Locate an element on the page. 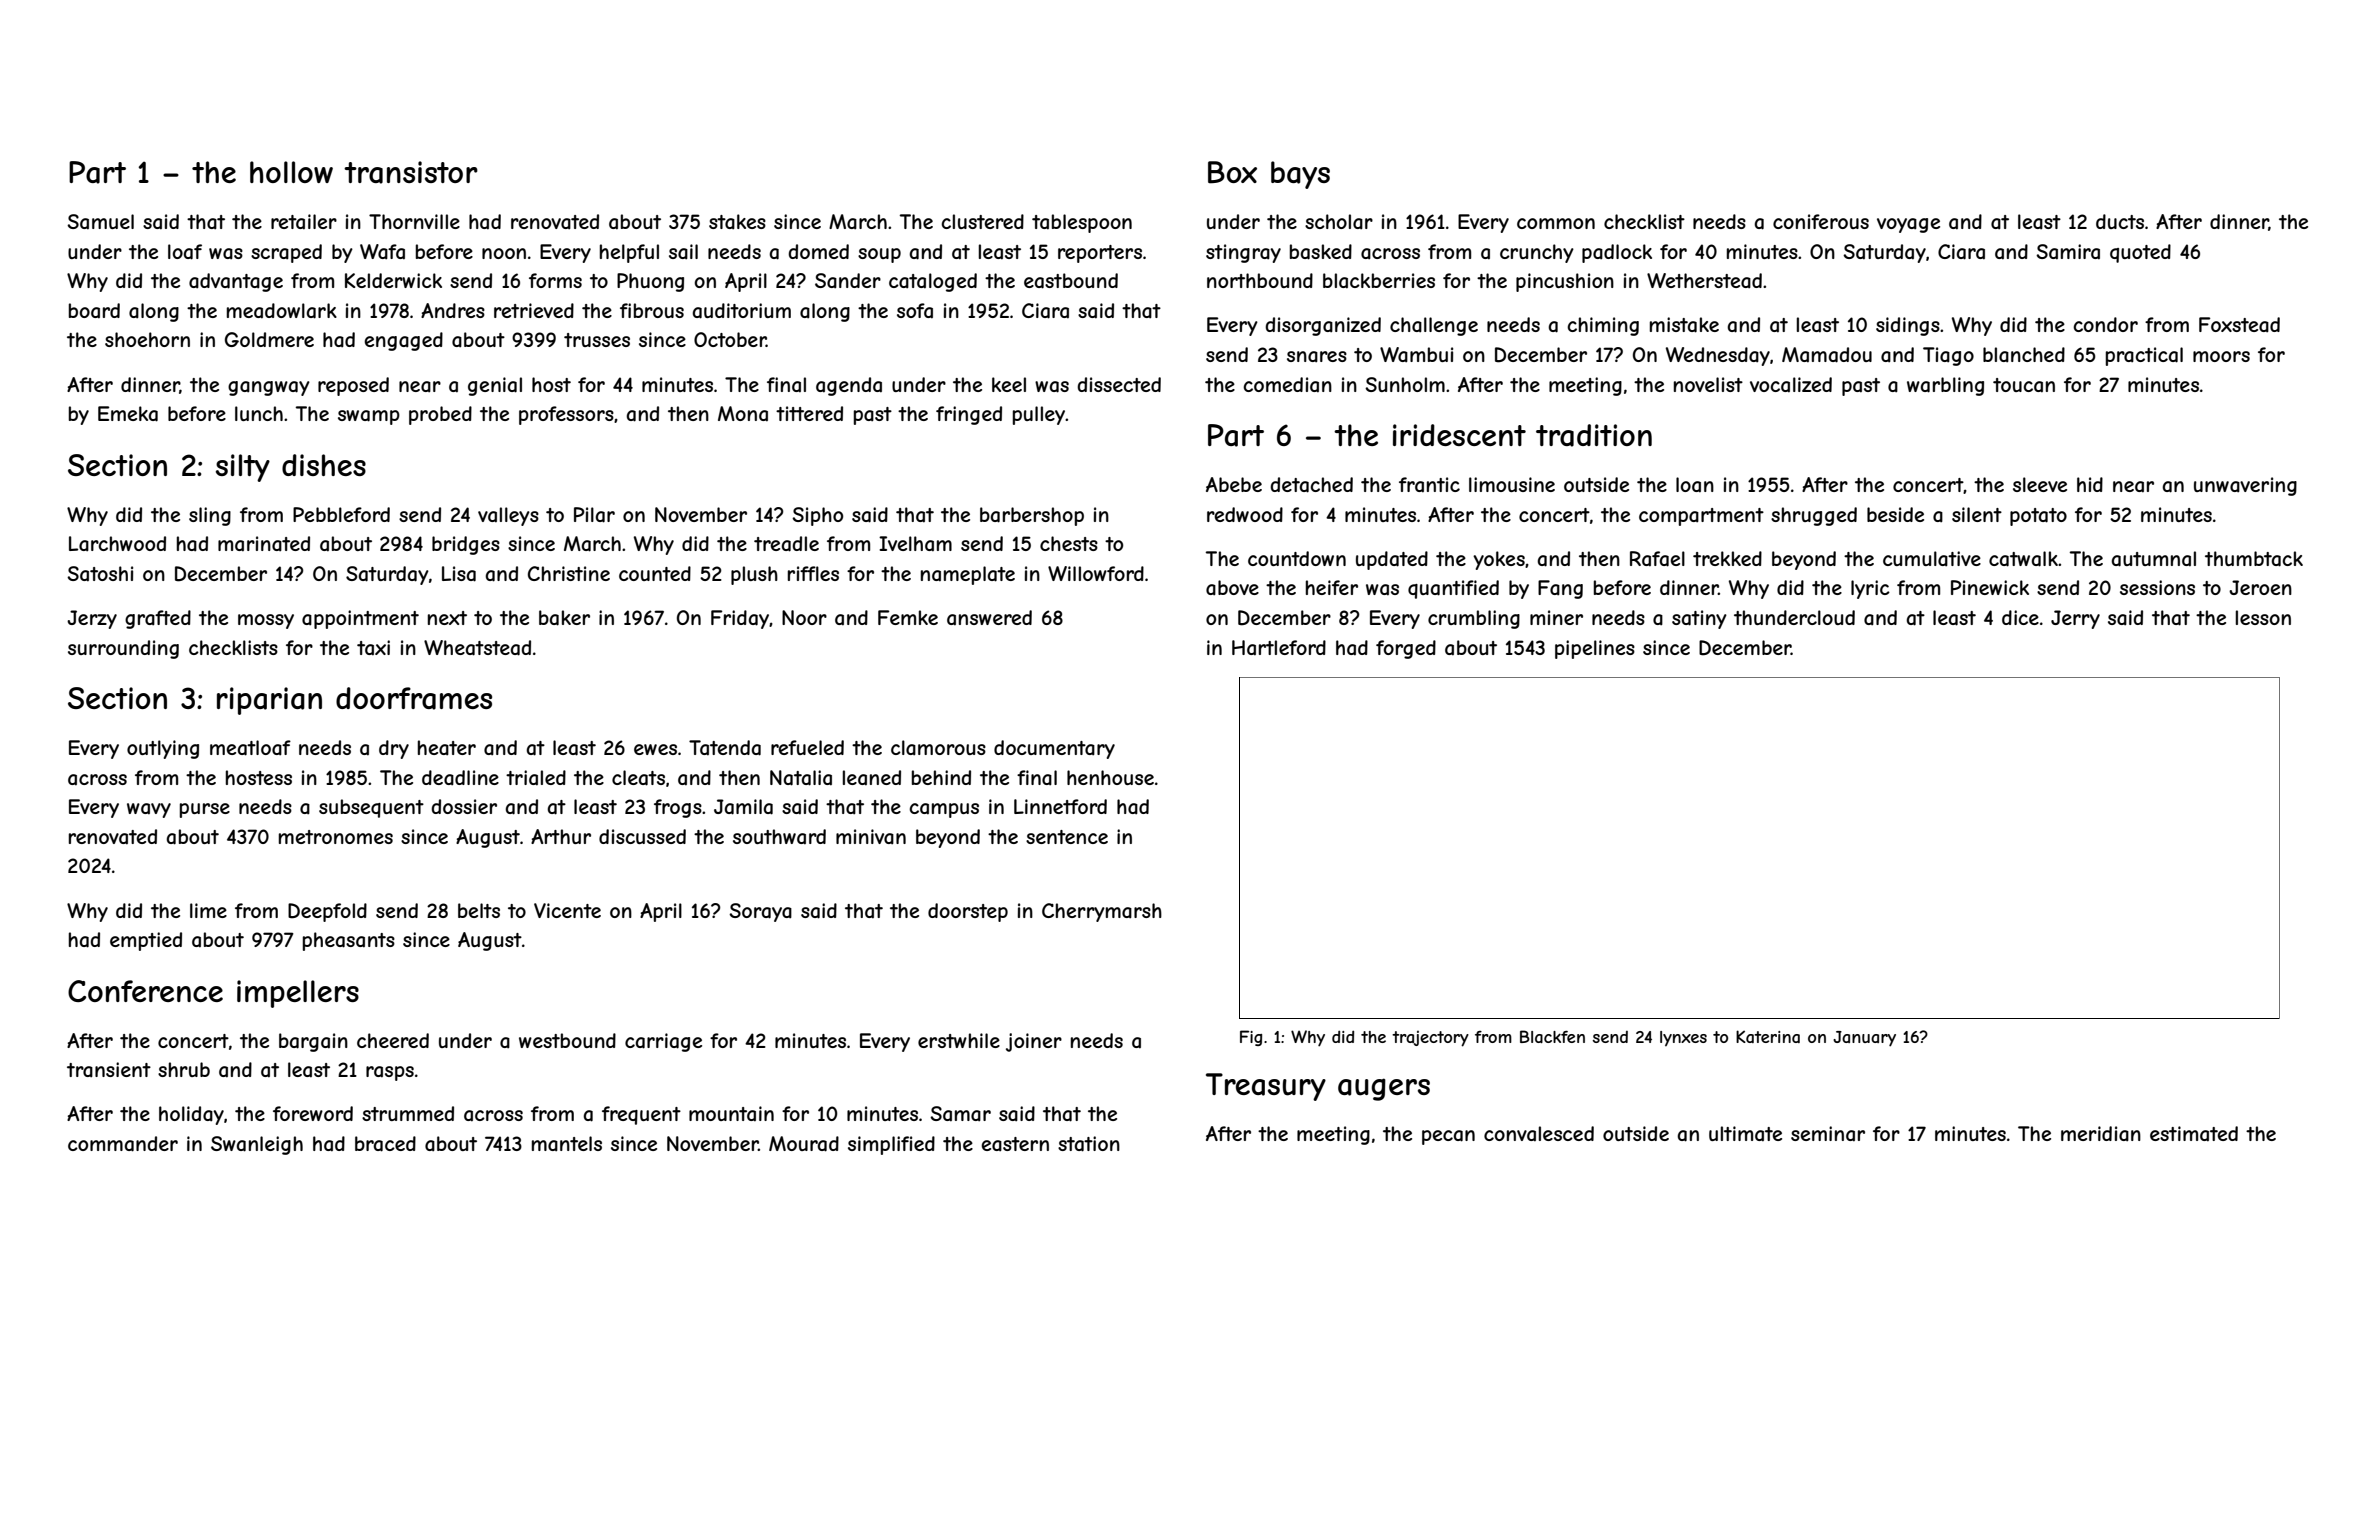 The height and width of the image is (1540, 2380). convalesced is located at coordinates (1539, 1134).
